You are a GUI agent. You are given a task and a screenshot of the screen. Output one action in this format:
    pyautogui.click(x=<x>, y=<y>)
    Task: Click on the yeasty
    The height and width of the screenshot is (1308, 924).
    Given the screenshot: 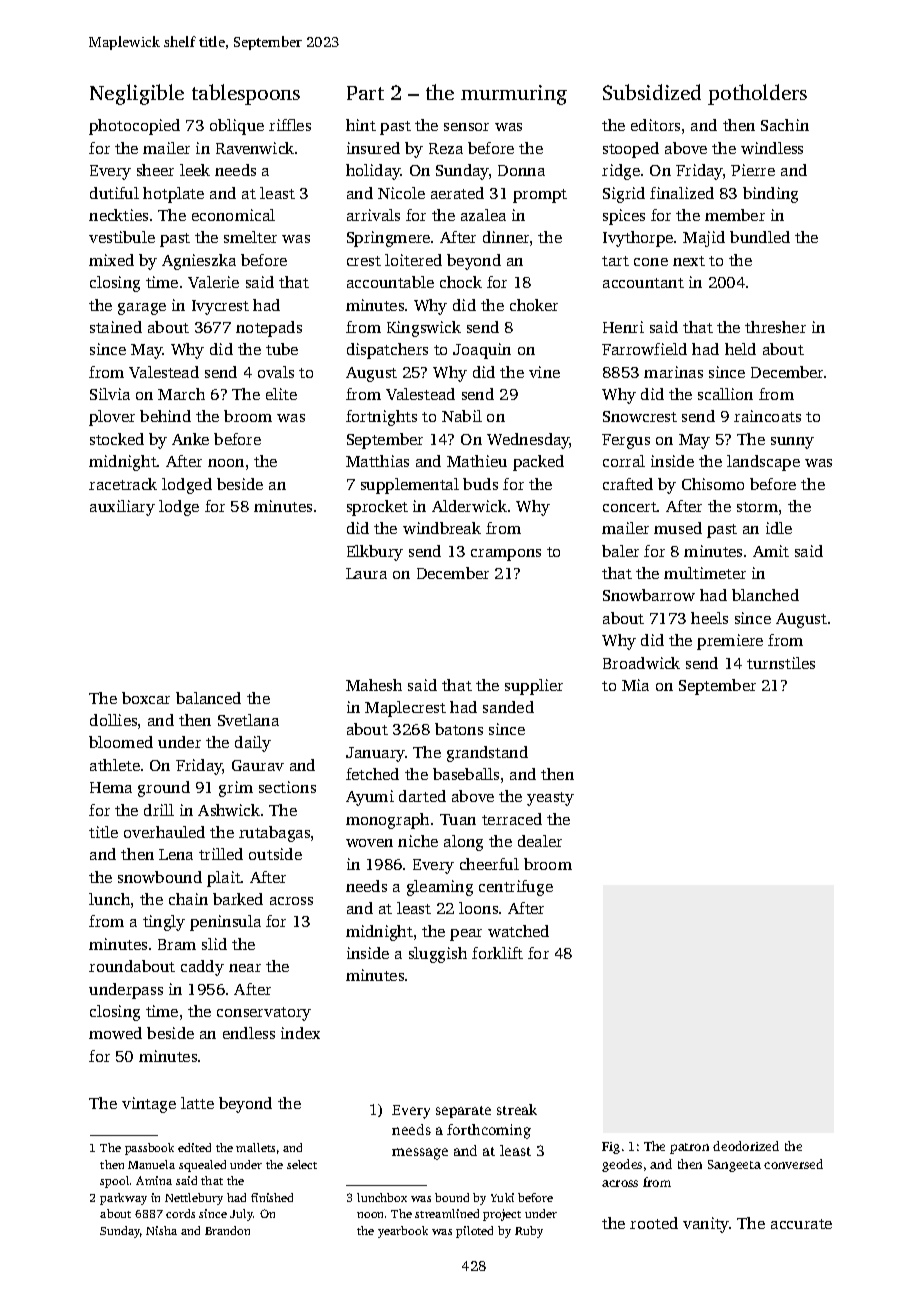 What is the action you would take?
    pyautogui.click(x=550, y=799)
